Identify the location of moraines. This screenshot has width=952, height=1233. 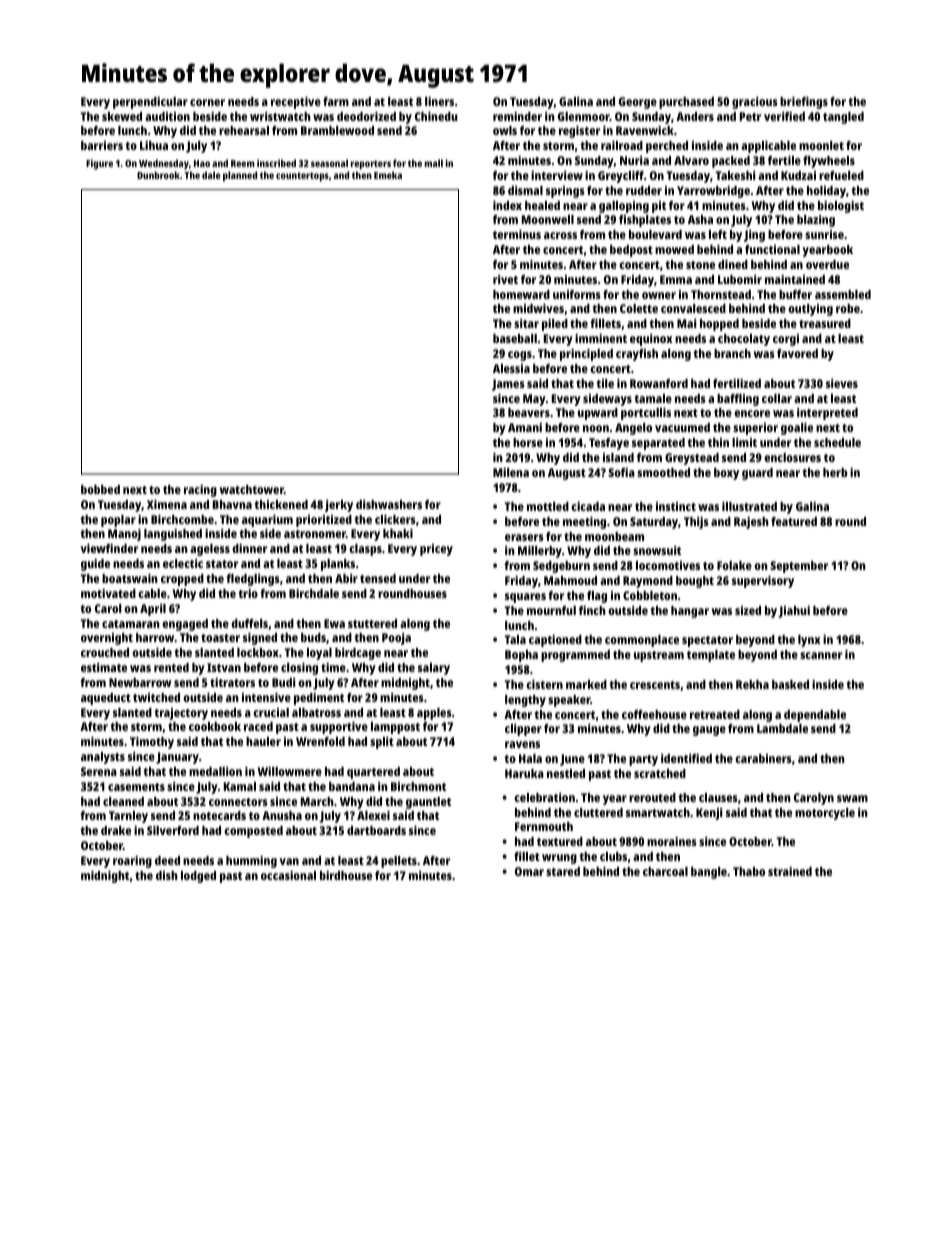
(672, 841).
